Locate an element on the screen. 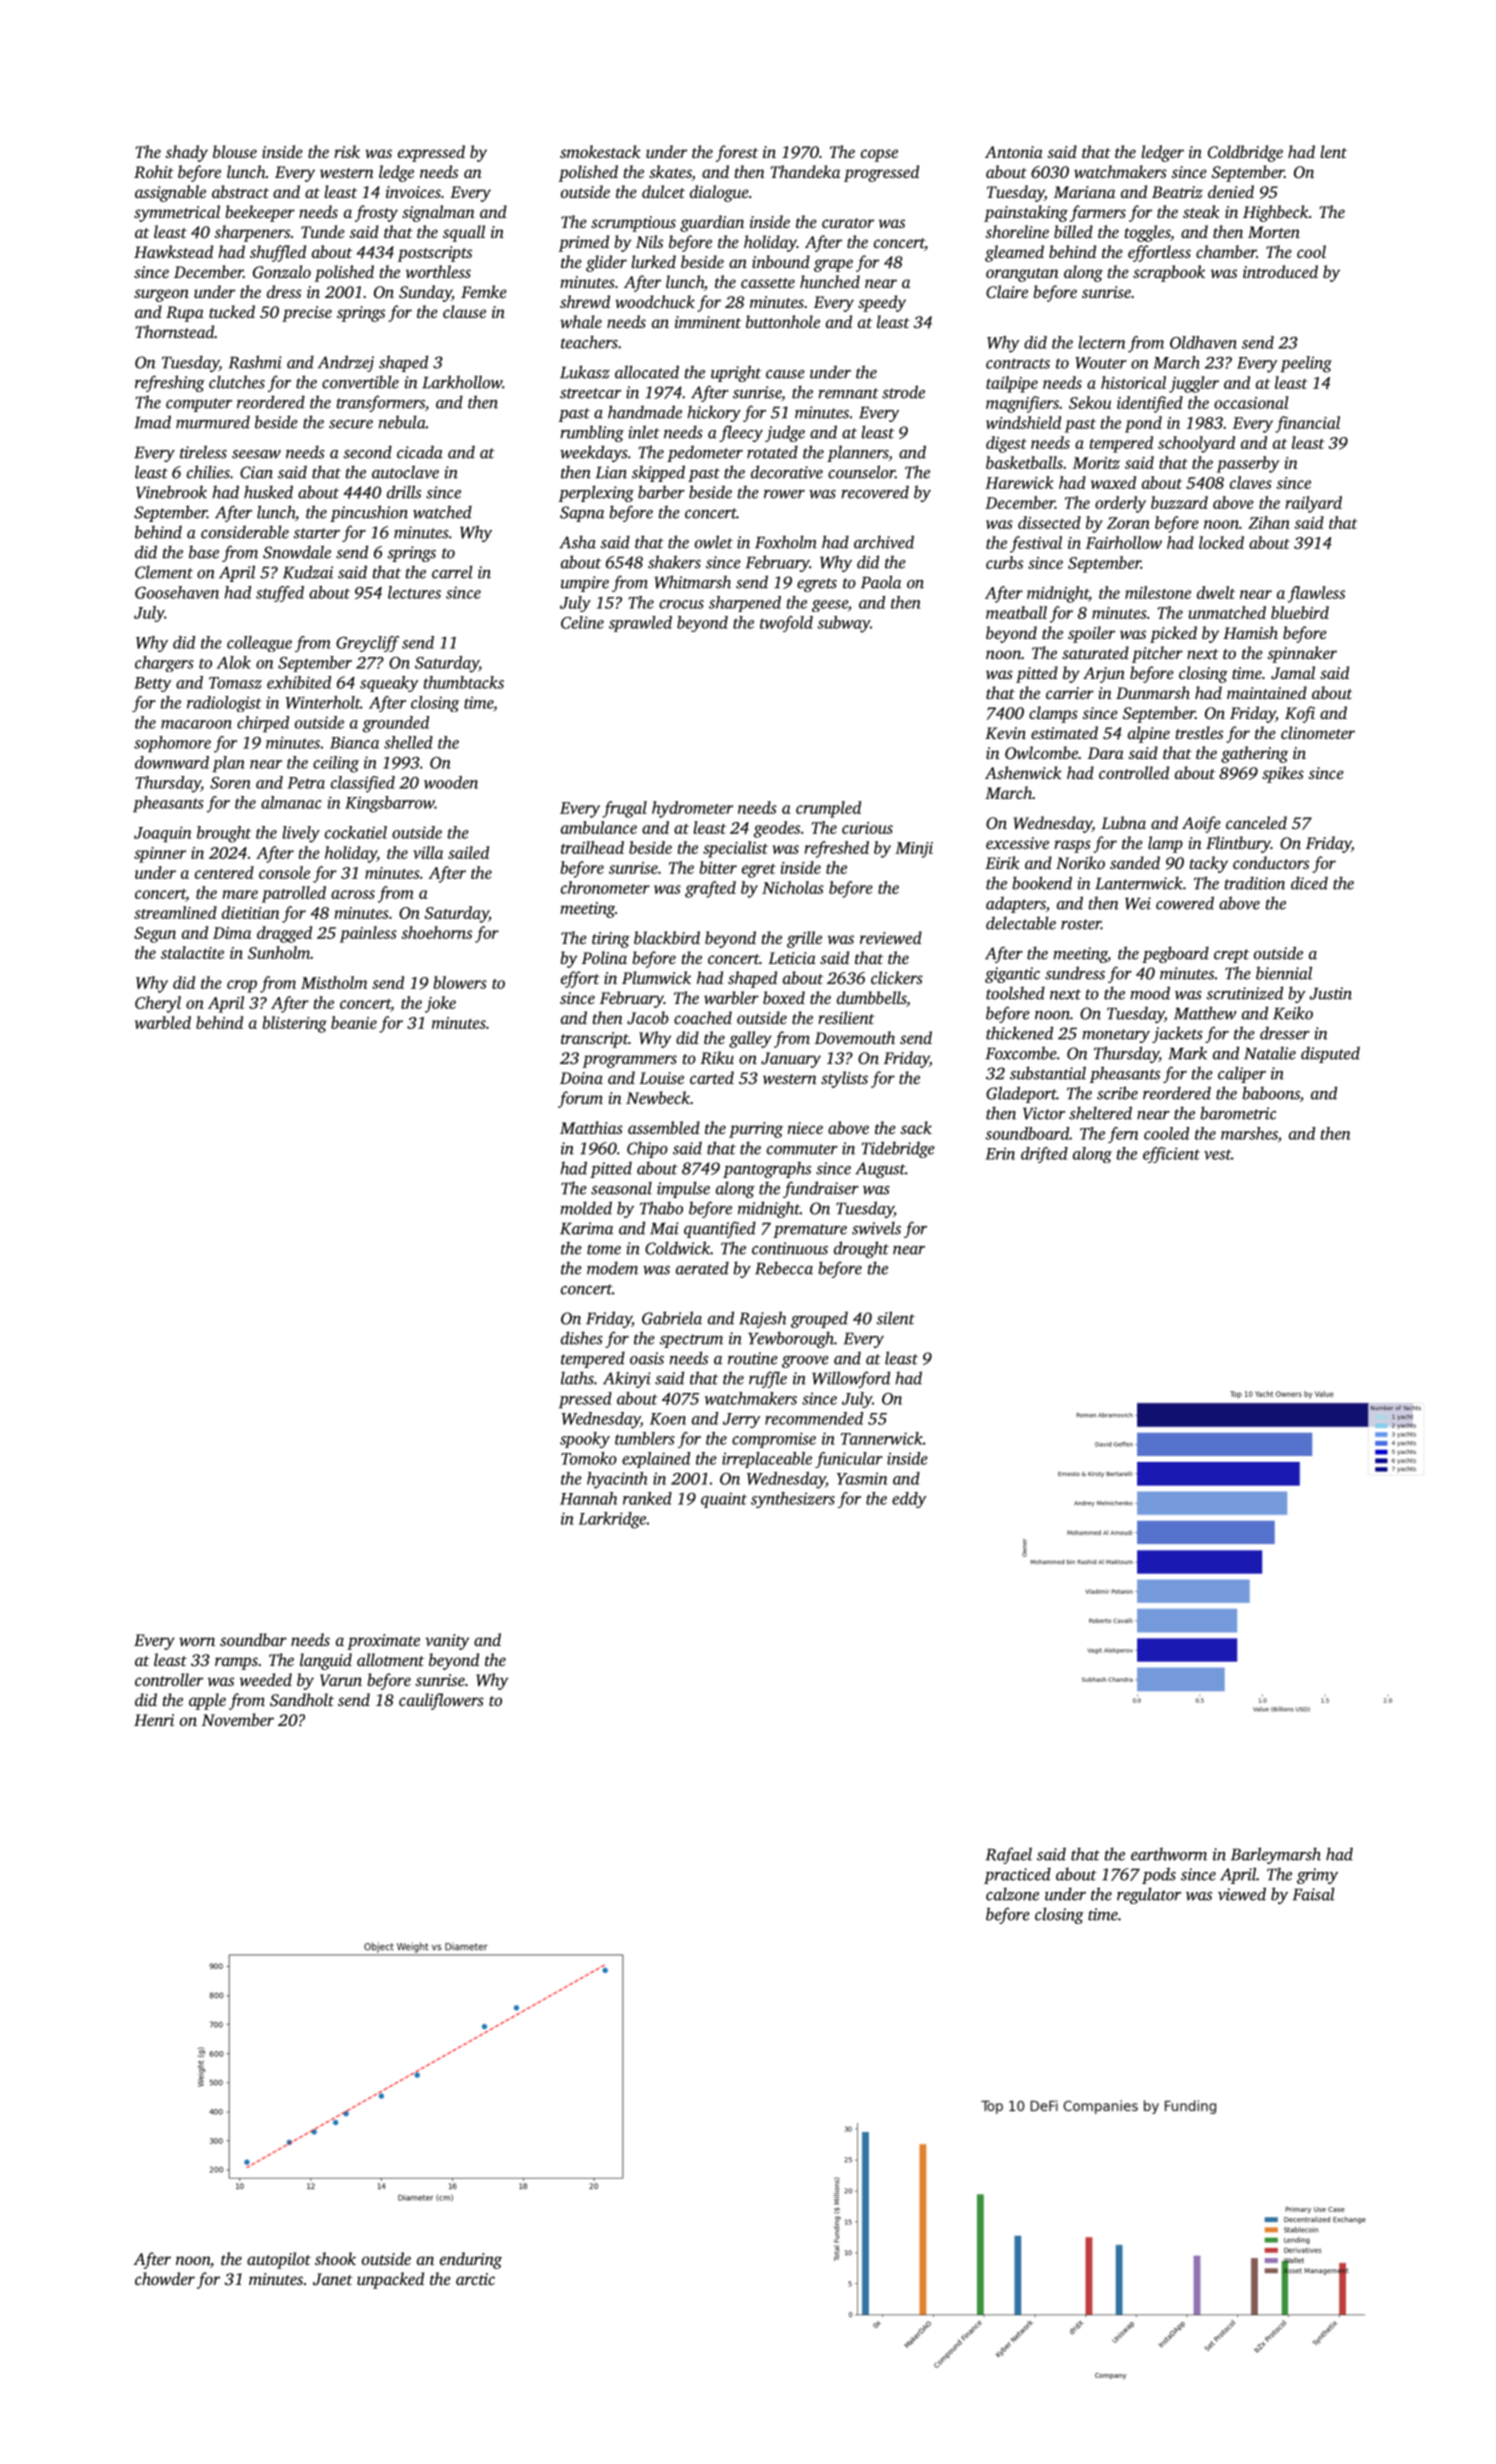 This screenshot has height=2464, width=1496. forest is located at coordinates (737, 153).
